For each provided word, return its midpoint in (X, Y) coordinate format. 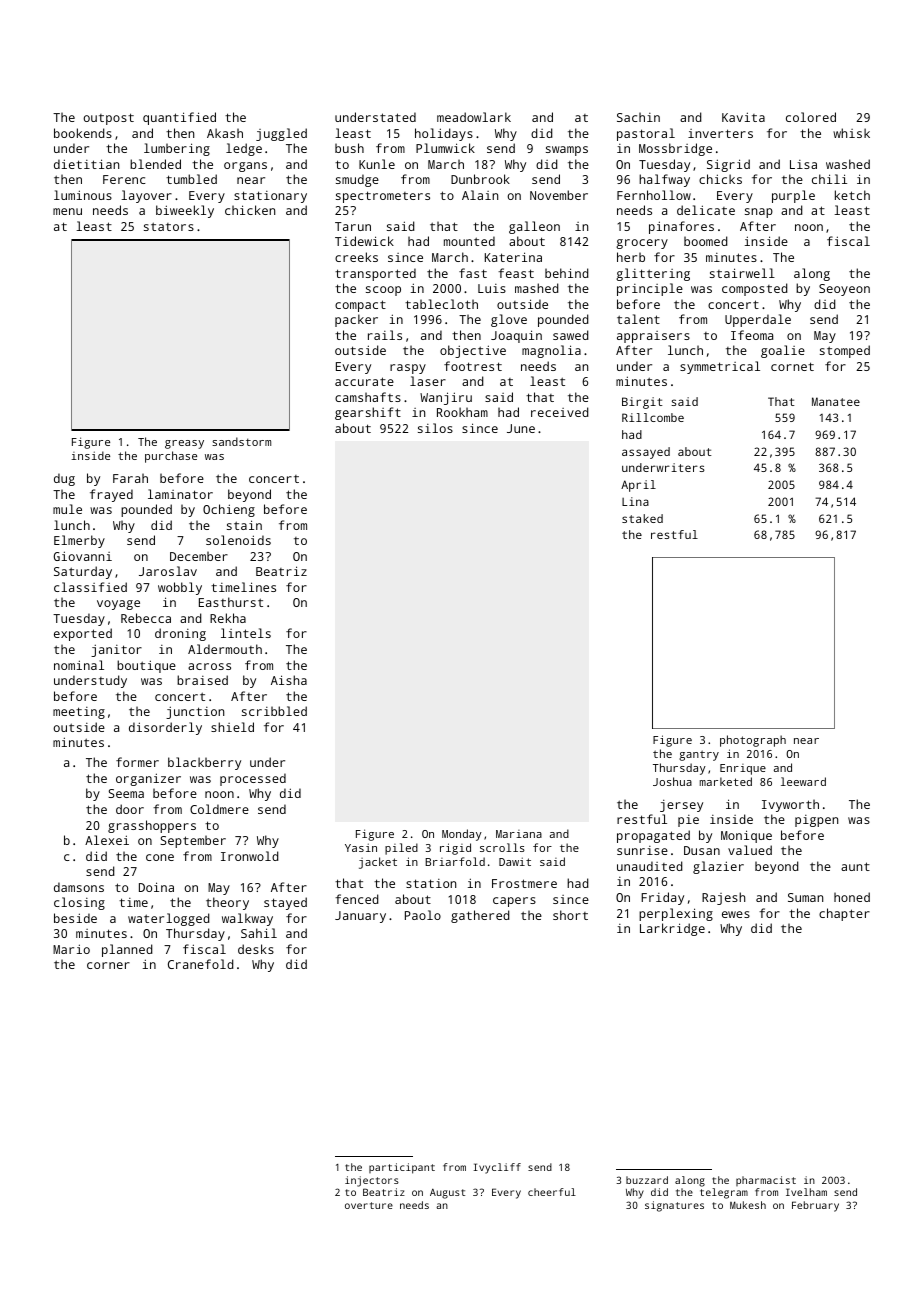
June (521, 428)
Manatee (836, 401)
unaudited (650, 866)
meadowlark (474, 117)
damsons (79, 887)
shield (232, 727)
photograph (753, 741)
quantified (179, 118)
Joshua (672, 781)
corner (108, 965)
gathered (480, 916)
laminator (180, 494)
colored (811, 117)
